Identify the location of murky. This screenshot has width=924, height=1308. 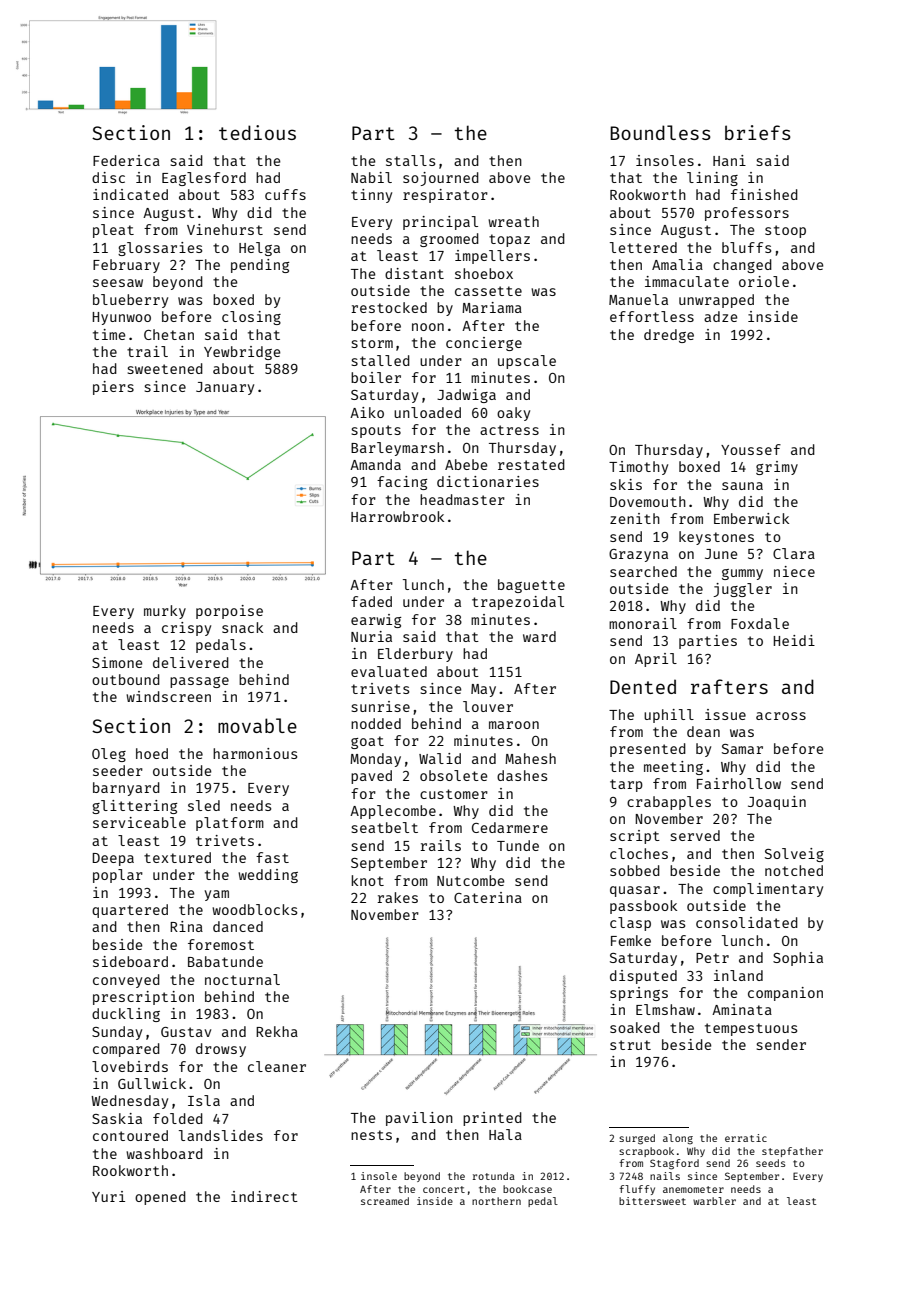
(165, 612).
